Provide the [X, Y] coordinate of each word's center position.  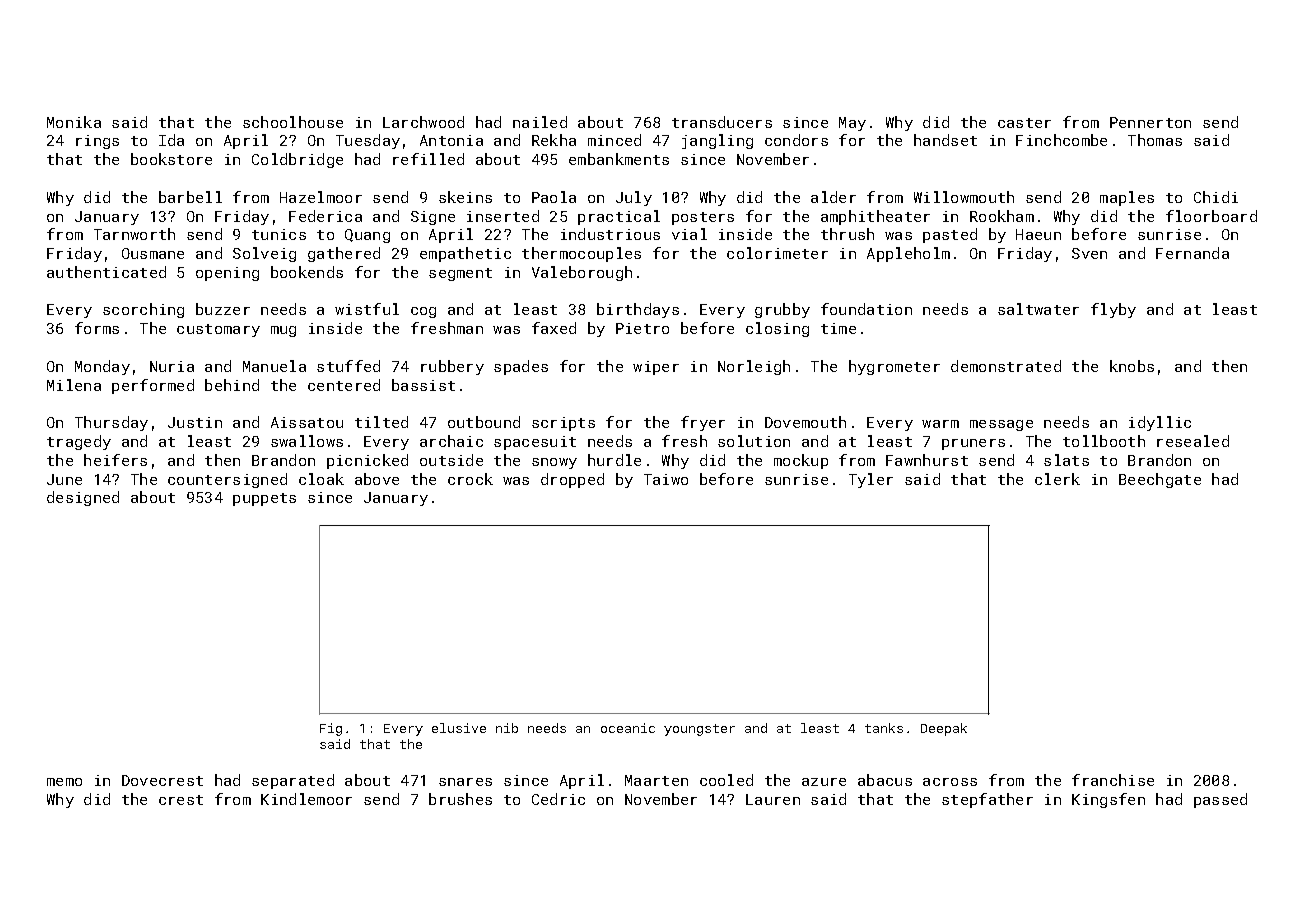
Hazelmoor [321, 197]
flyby [1113, 310]
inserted [503, 216]
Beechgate [1160, 480]
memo [64, 782]
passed [1220, 800]
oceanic [628, 728]
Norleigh [754, 367]
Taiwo [666, 479]
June [64, 479]
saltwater [1038, 309]
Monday [102, 367]
